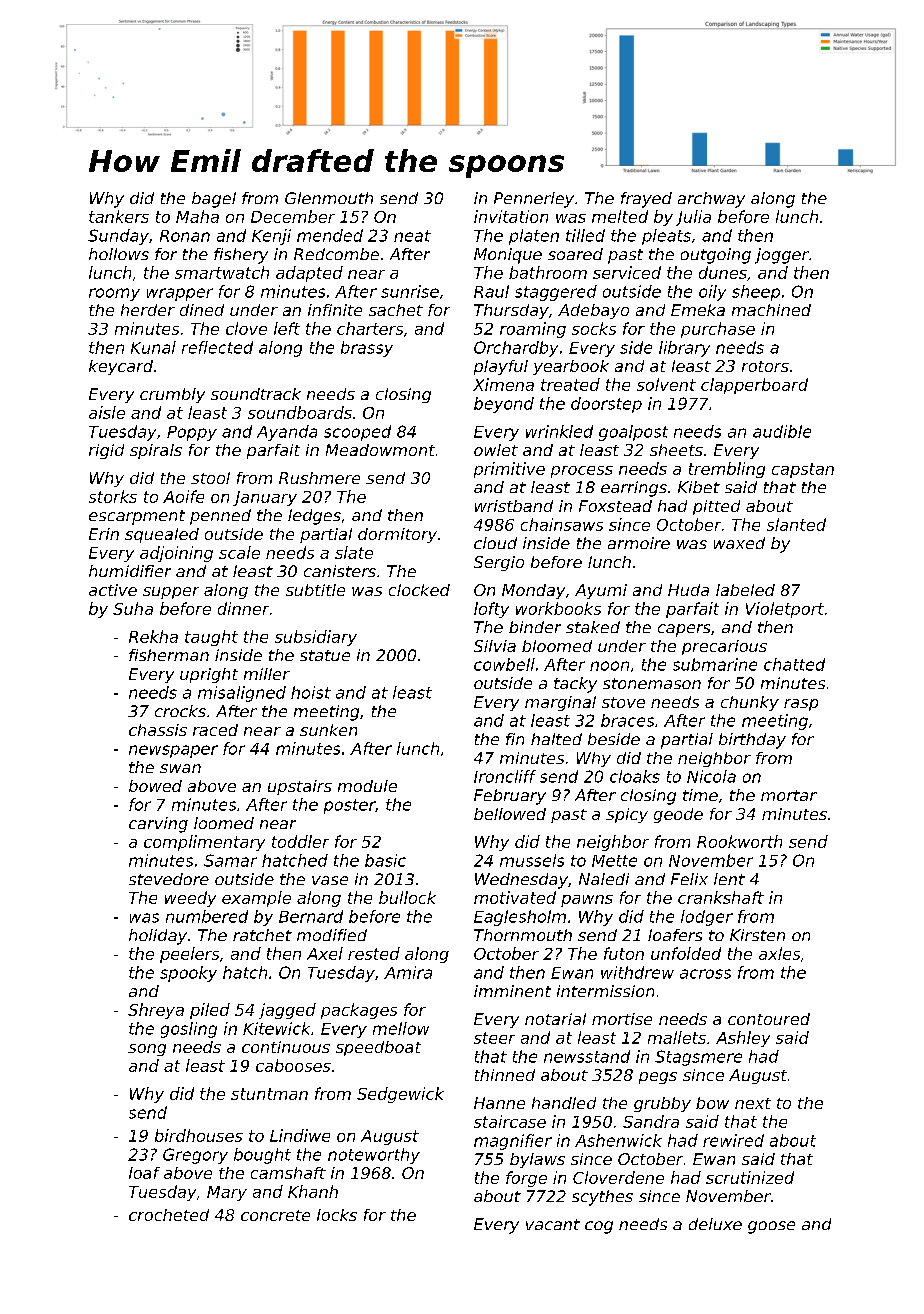  What do you see at coordinates (169, 879) in the screenshot?
I see `stevedore` at bounding box center [169, 879].
